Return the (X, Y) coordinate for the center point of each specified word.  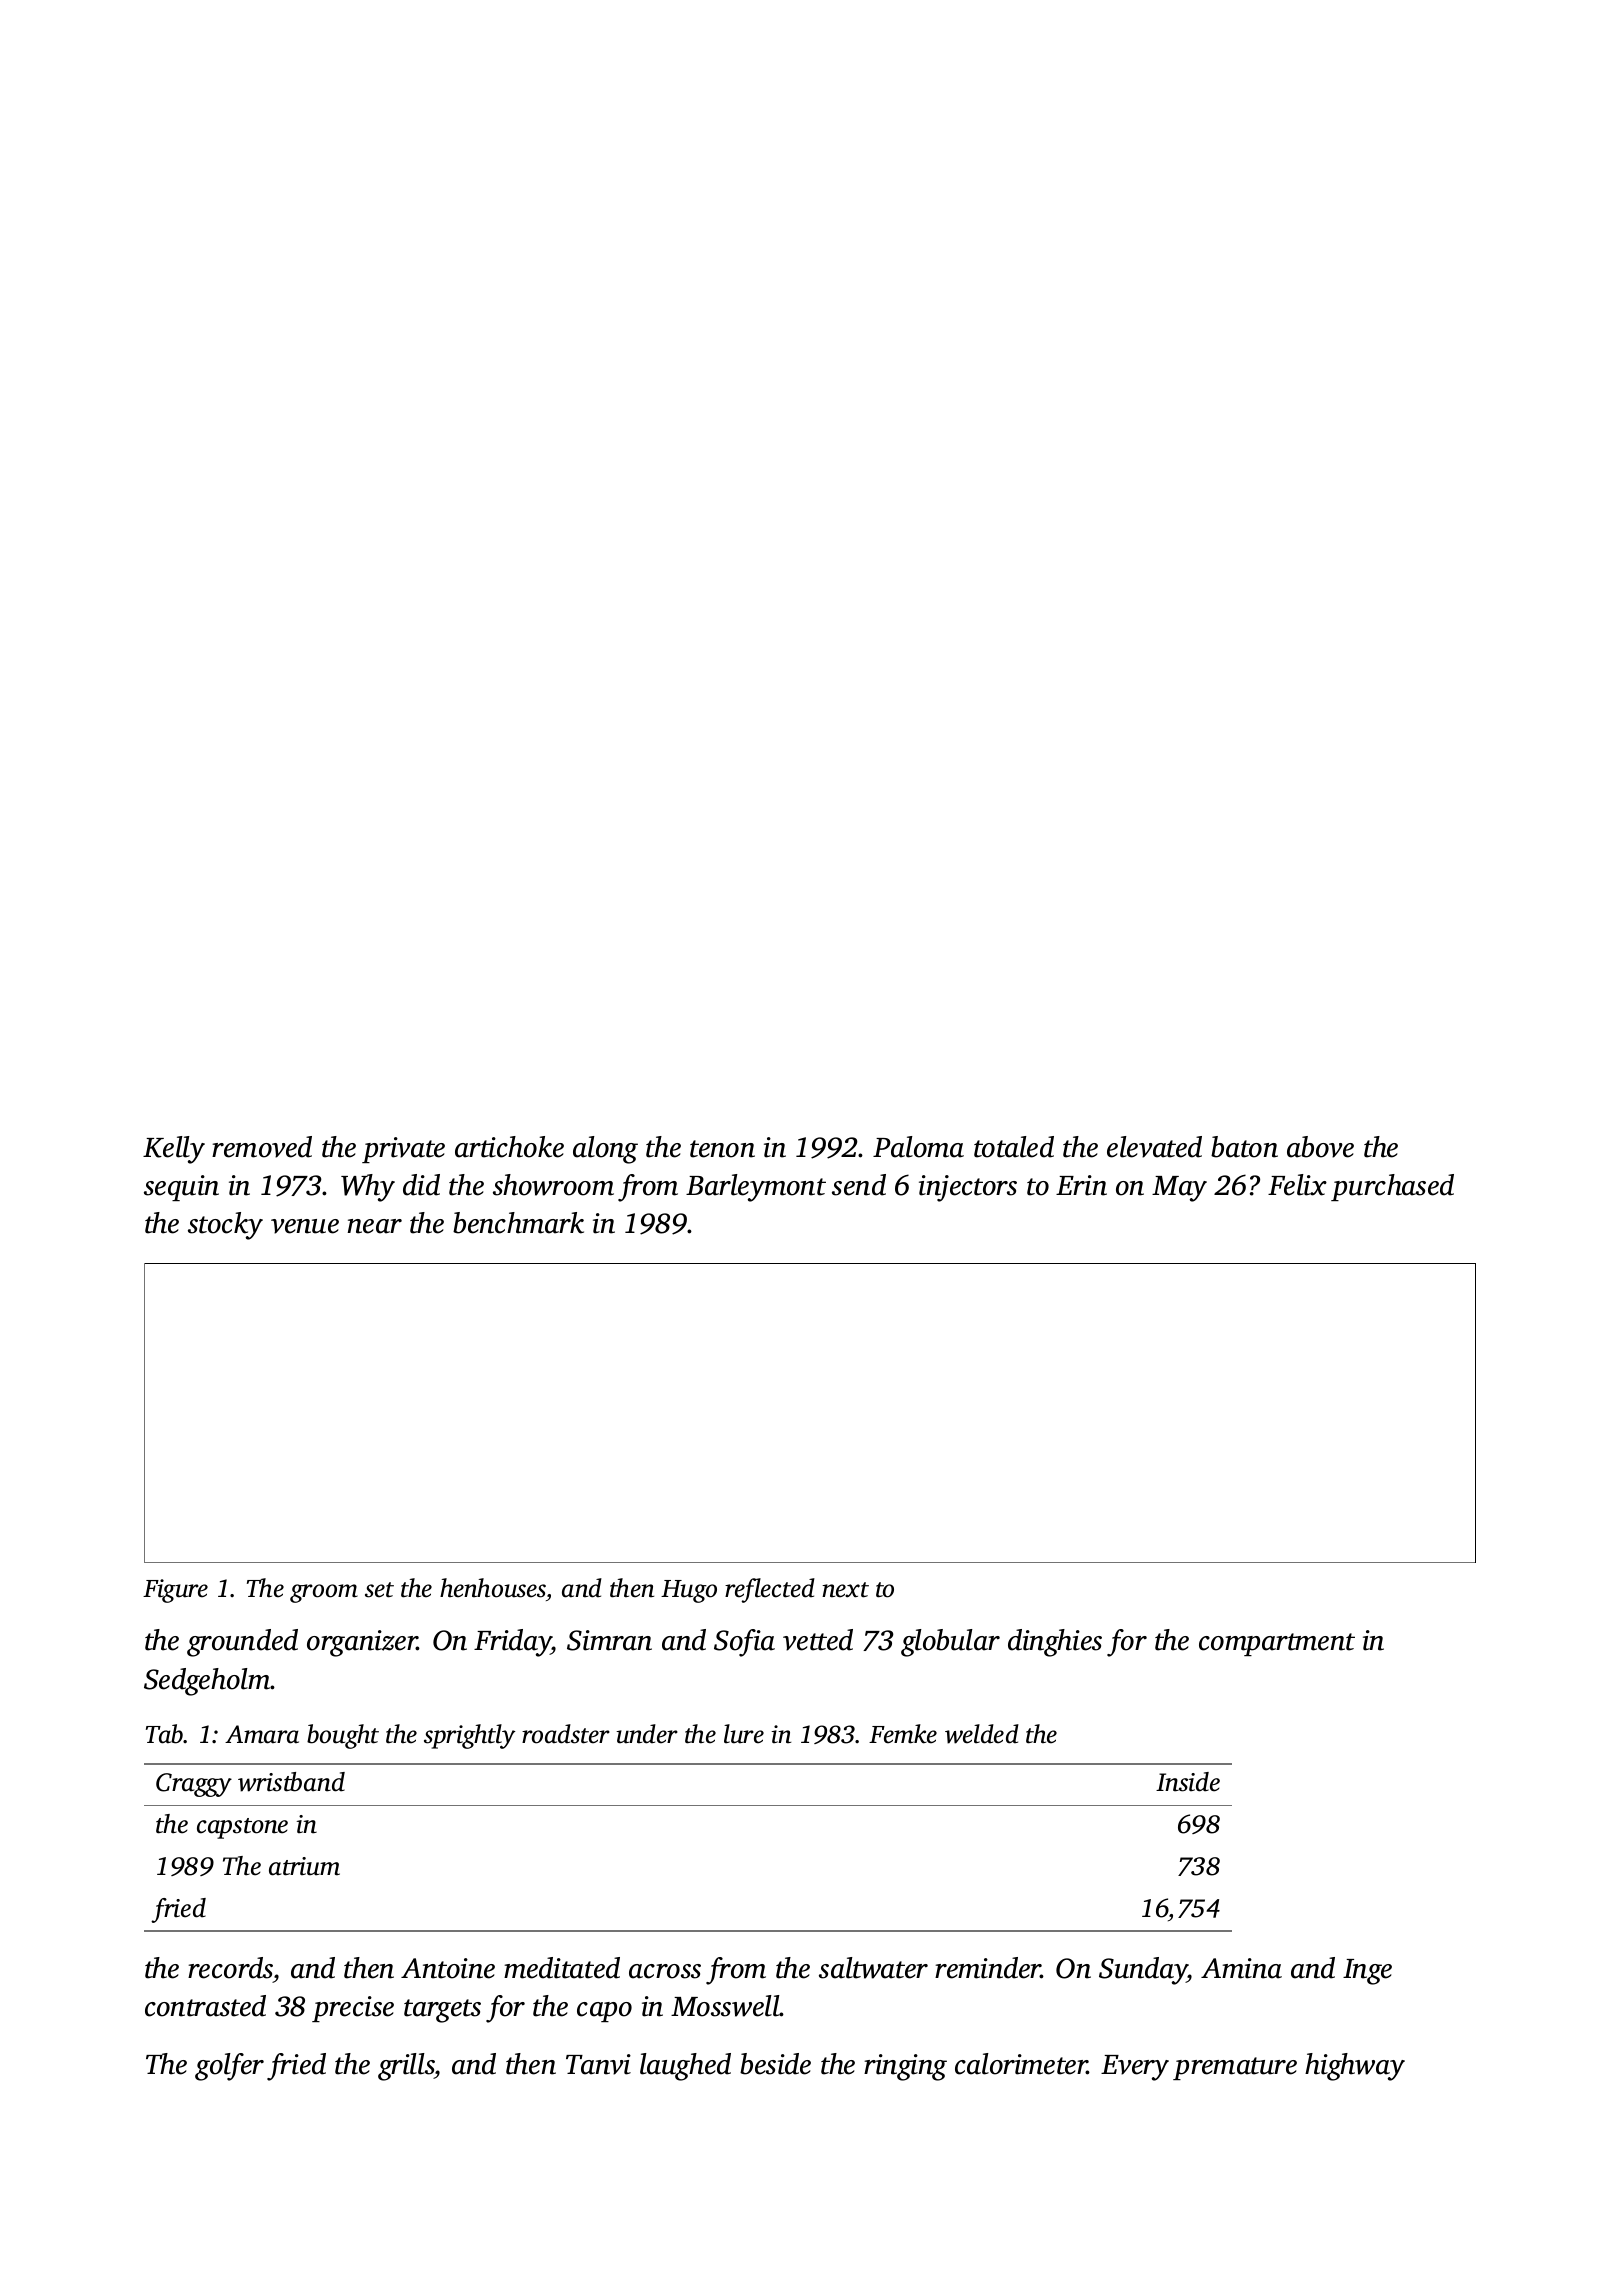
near (375, 1226)
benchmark (518, 1223)
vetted (818, 1640)
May (1179, 1189)
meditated (562, 1968)
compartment (1277, 1644)
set (379, 1590)
